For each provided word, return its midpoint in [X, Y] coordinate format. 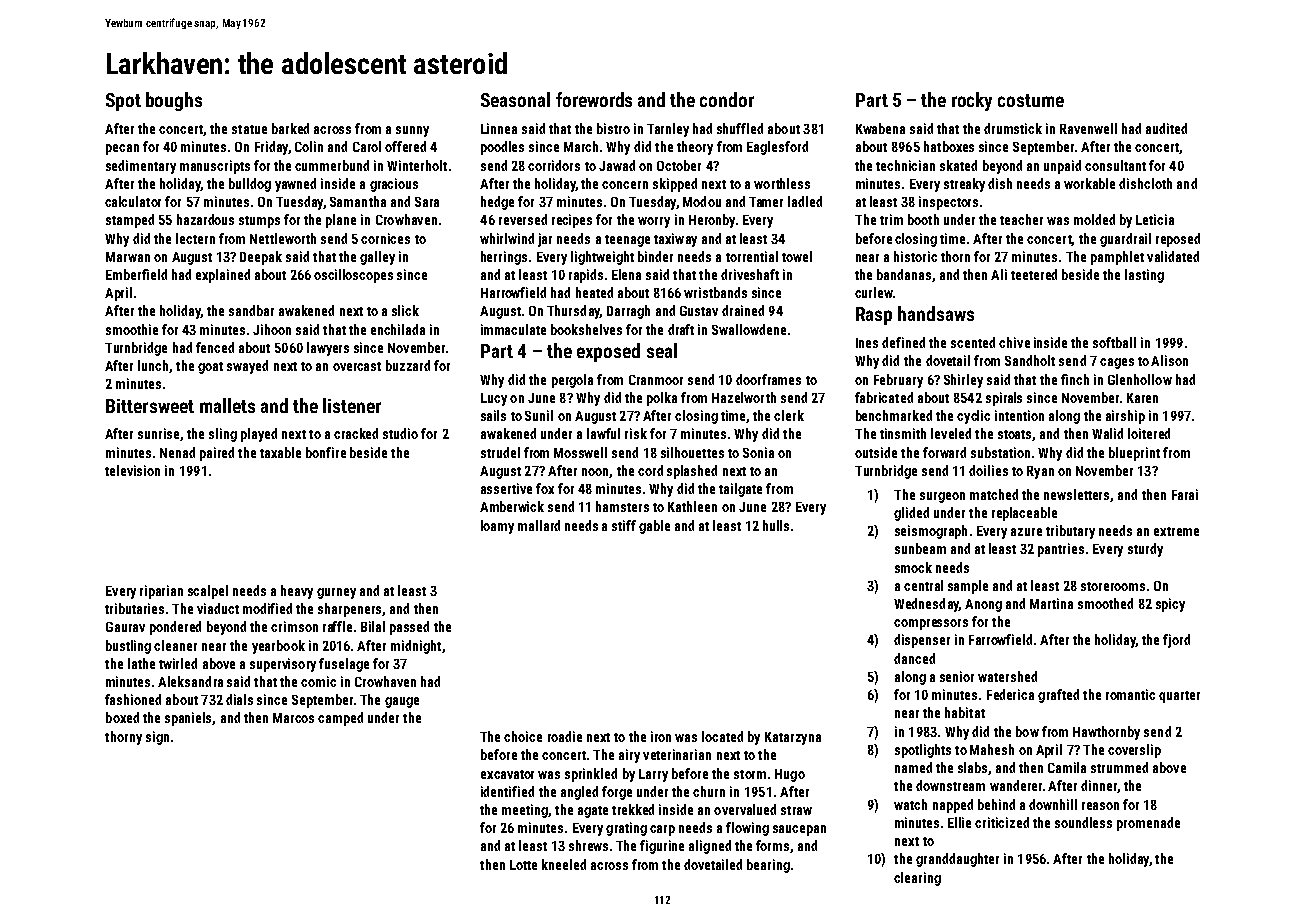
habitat [965, 712]
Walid [1107, 433]
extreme [1176, 531]
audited [1166, 128]
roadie [565, 736]
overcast [357, 366]
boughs [174, 101]
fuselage [344, 665]
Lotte [523, 865]
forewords [594, 99]
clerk [789, 415]
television [132, 470]
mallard [539, 525]
